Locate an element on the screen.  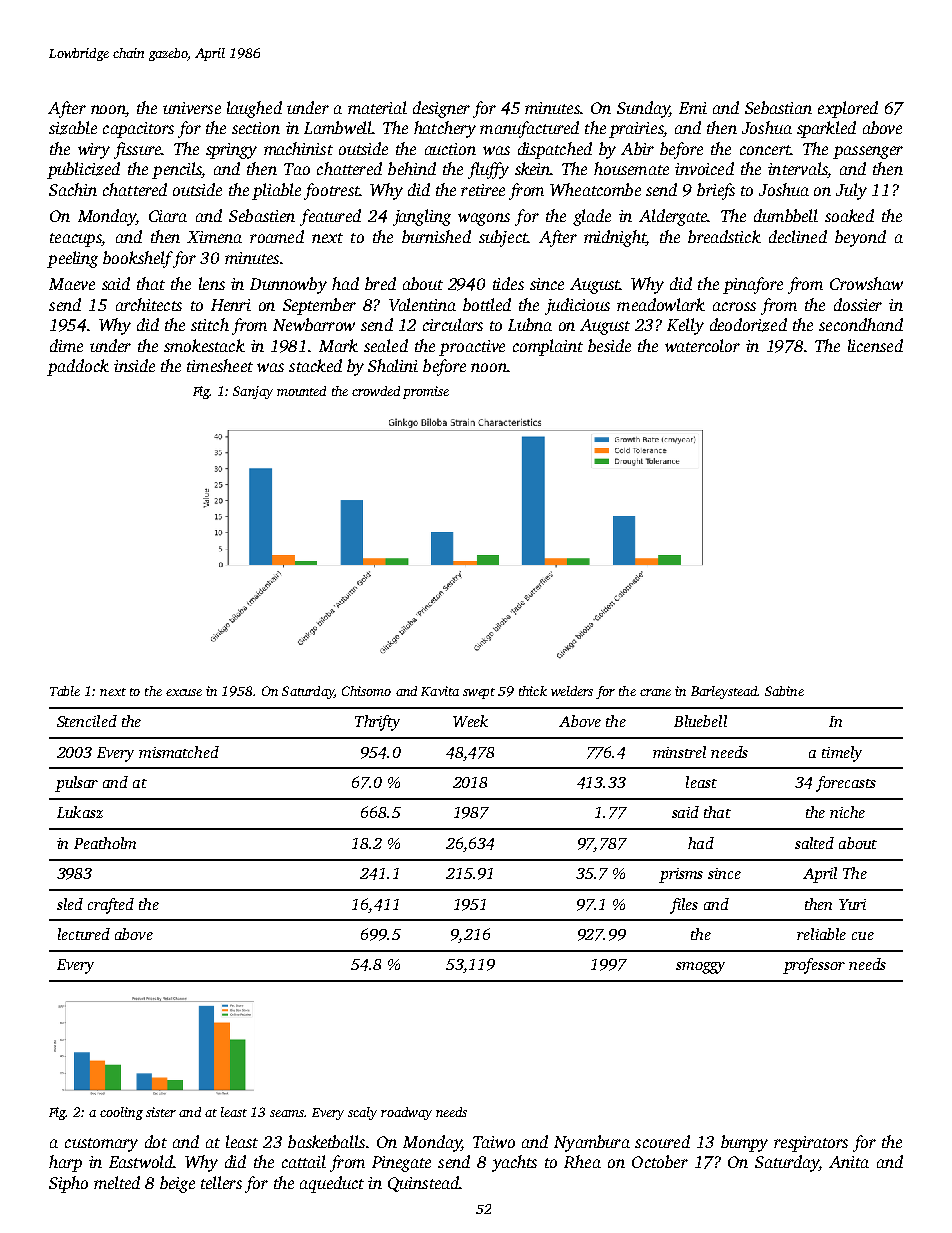
Emi is located at coordinates (693, 108).
